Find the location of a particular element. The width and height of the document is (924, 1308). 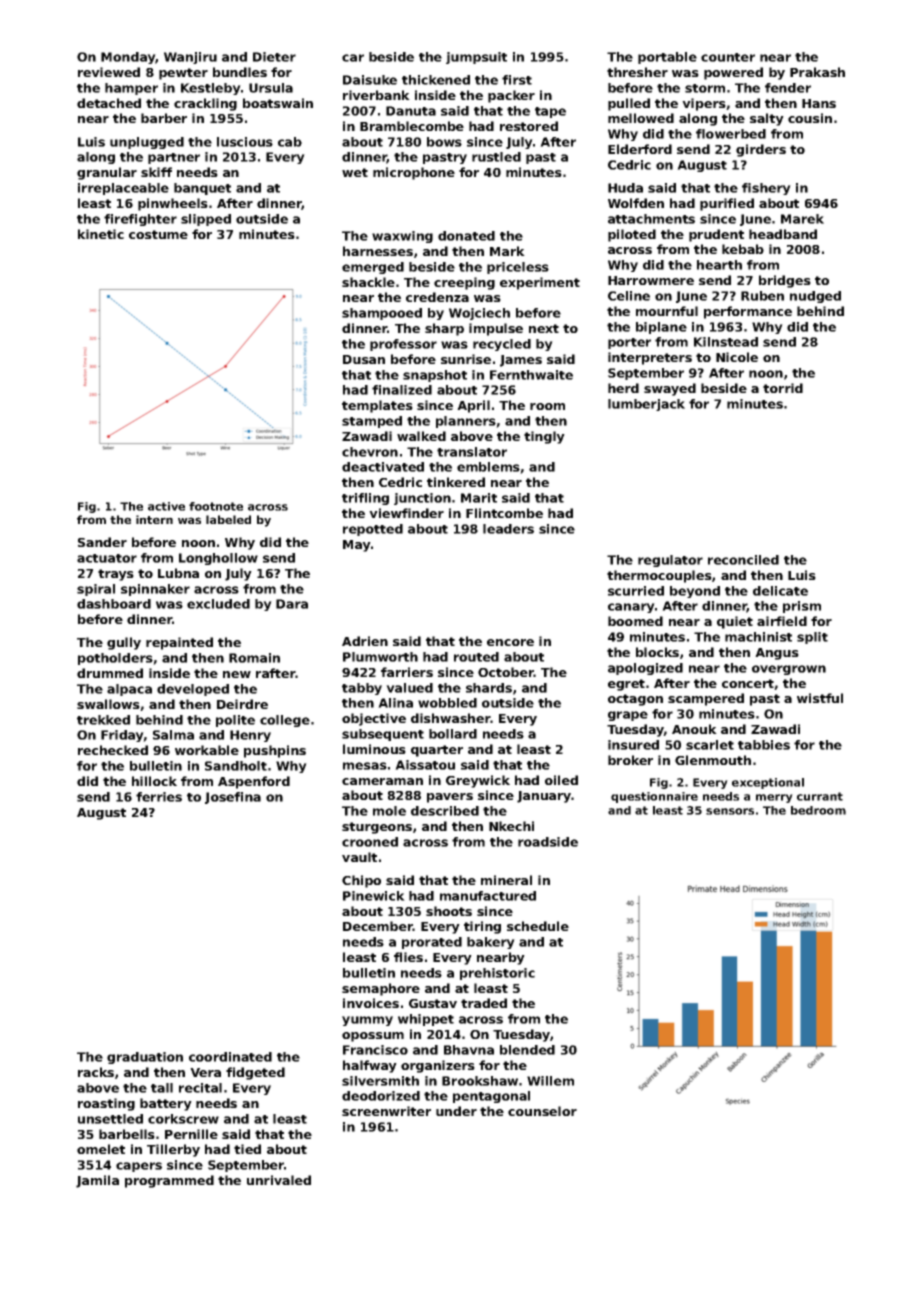

reviewed is located at coordinates (109, 72).
